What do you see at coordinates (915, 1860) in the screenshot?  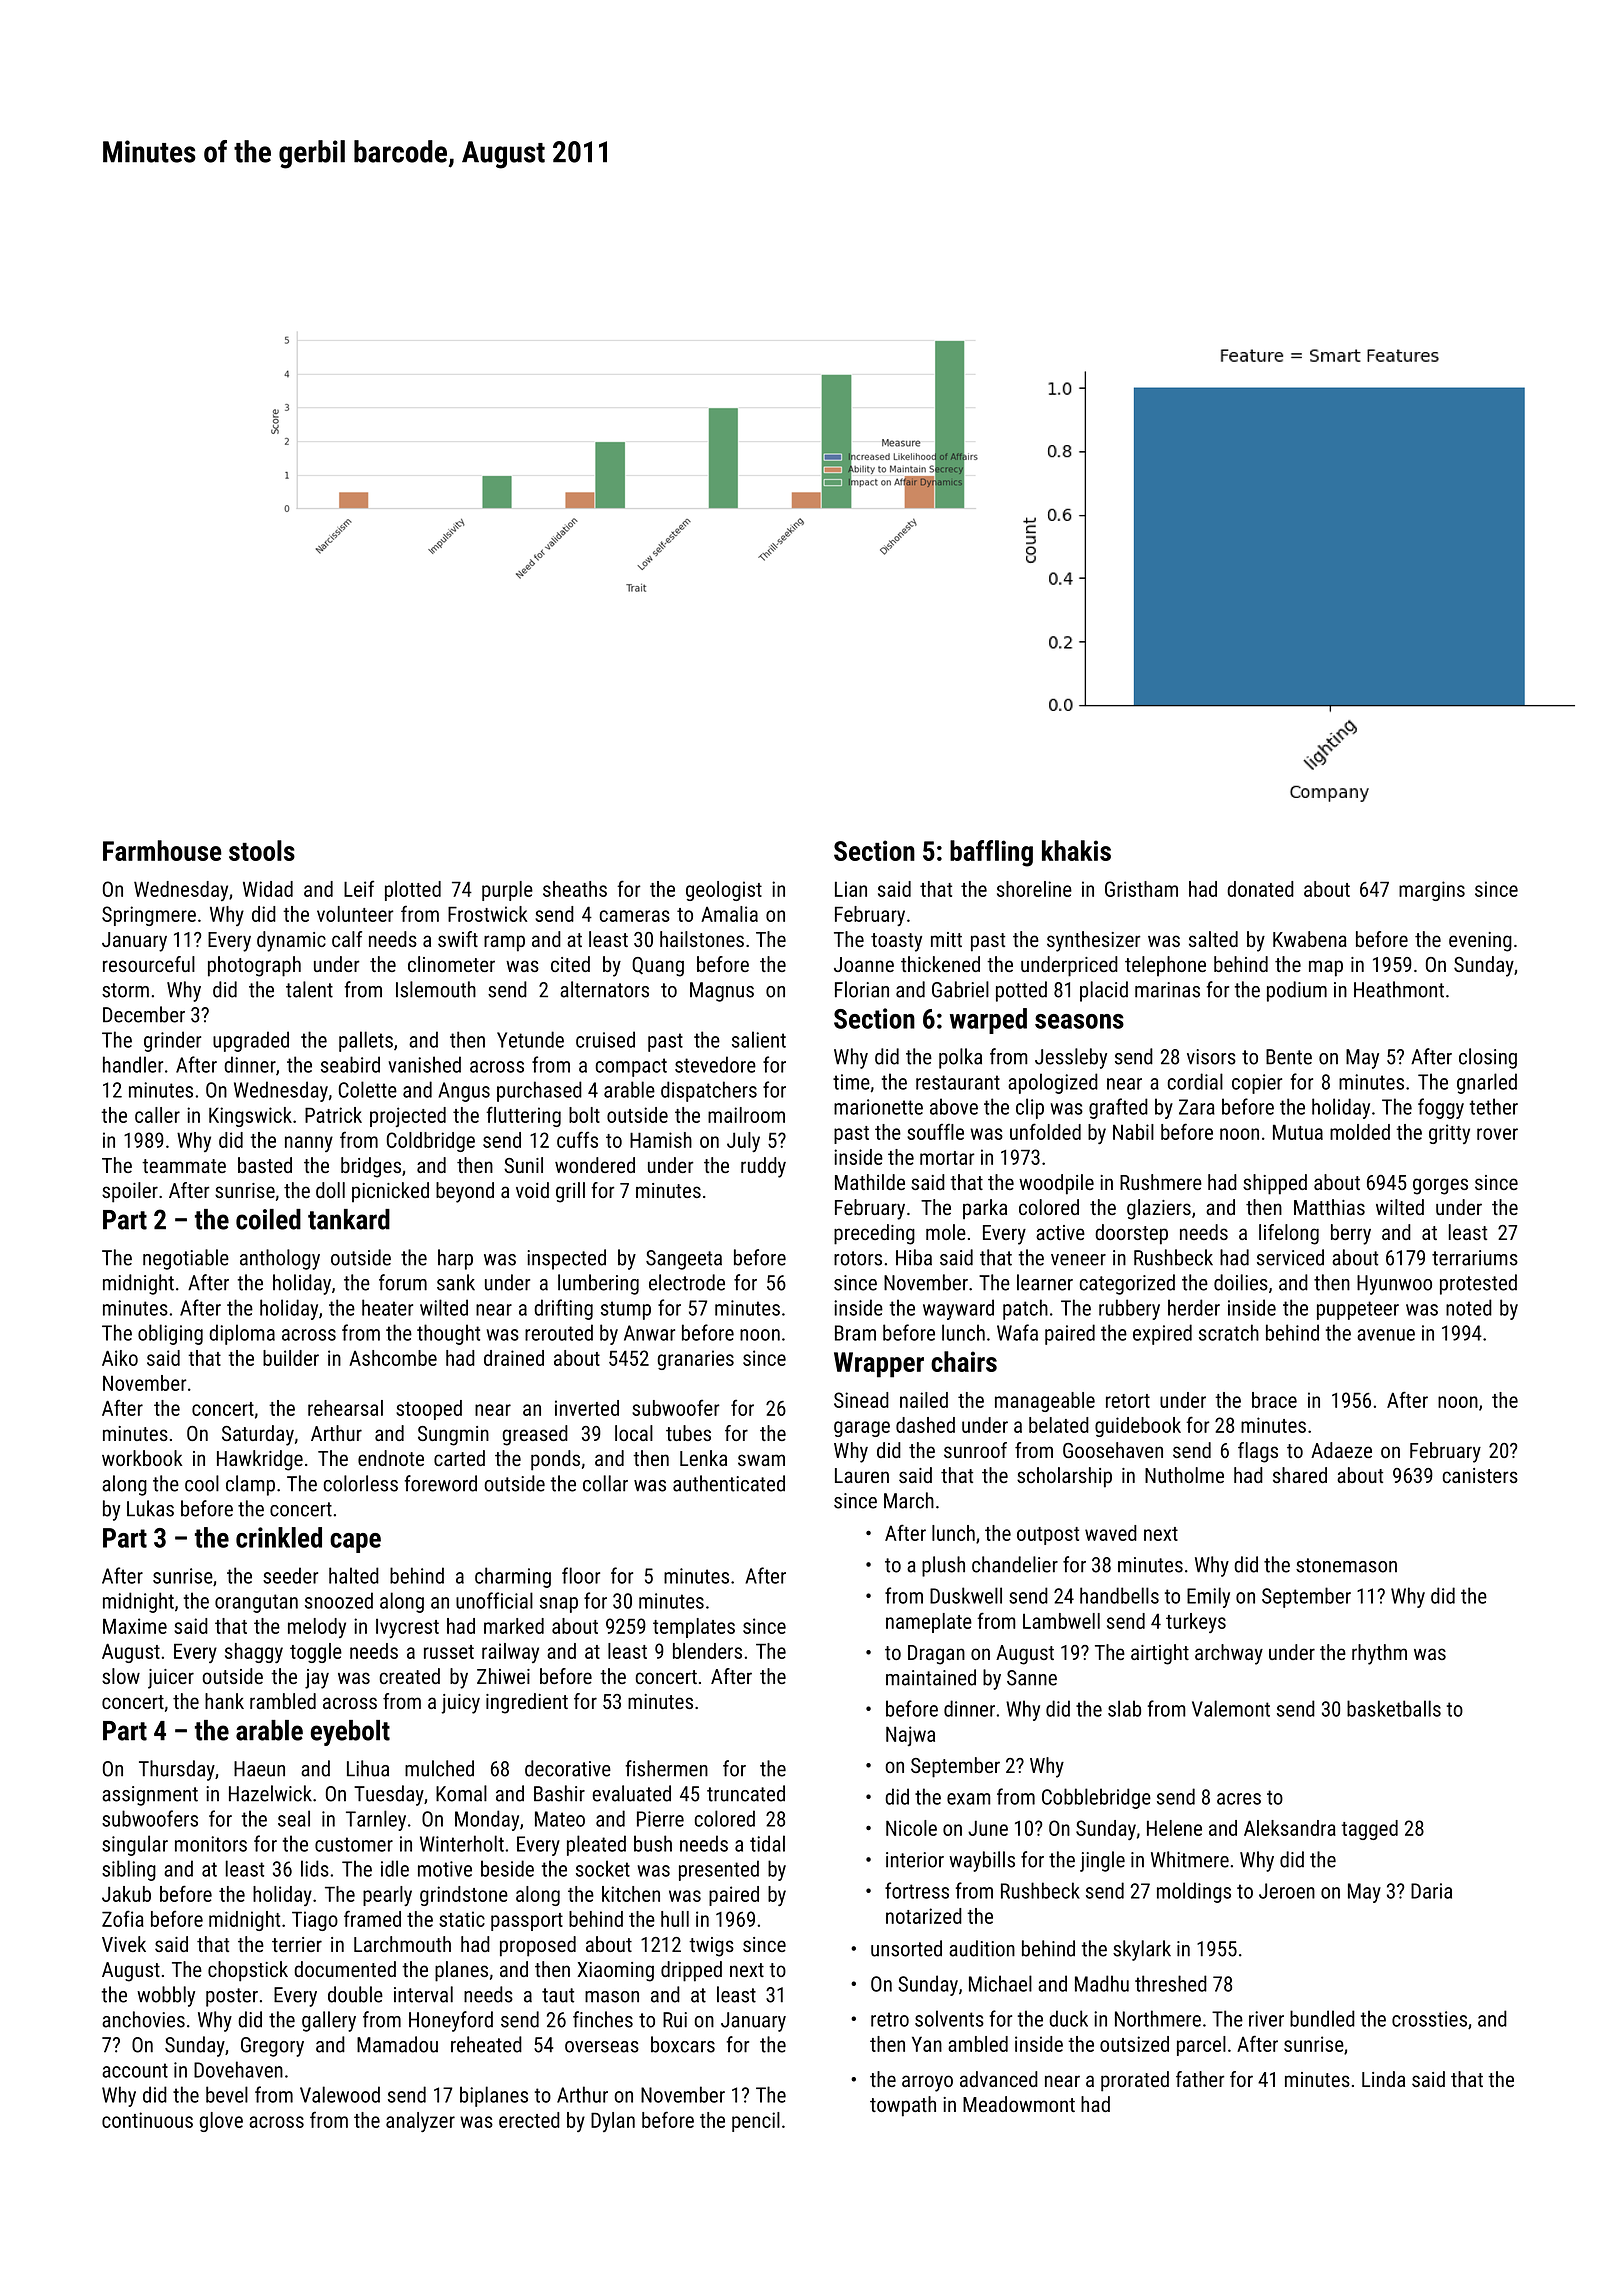 I see `interior` at bounding box center [915, 1860].
